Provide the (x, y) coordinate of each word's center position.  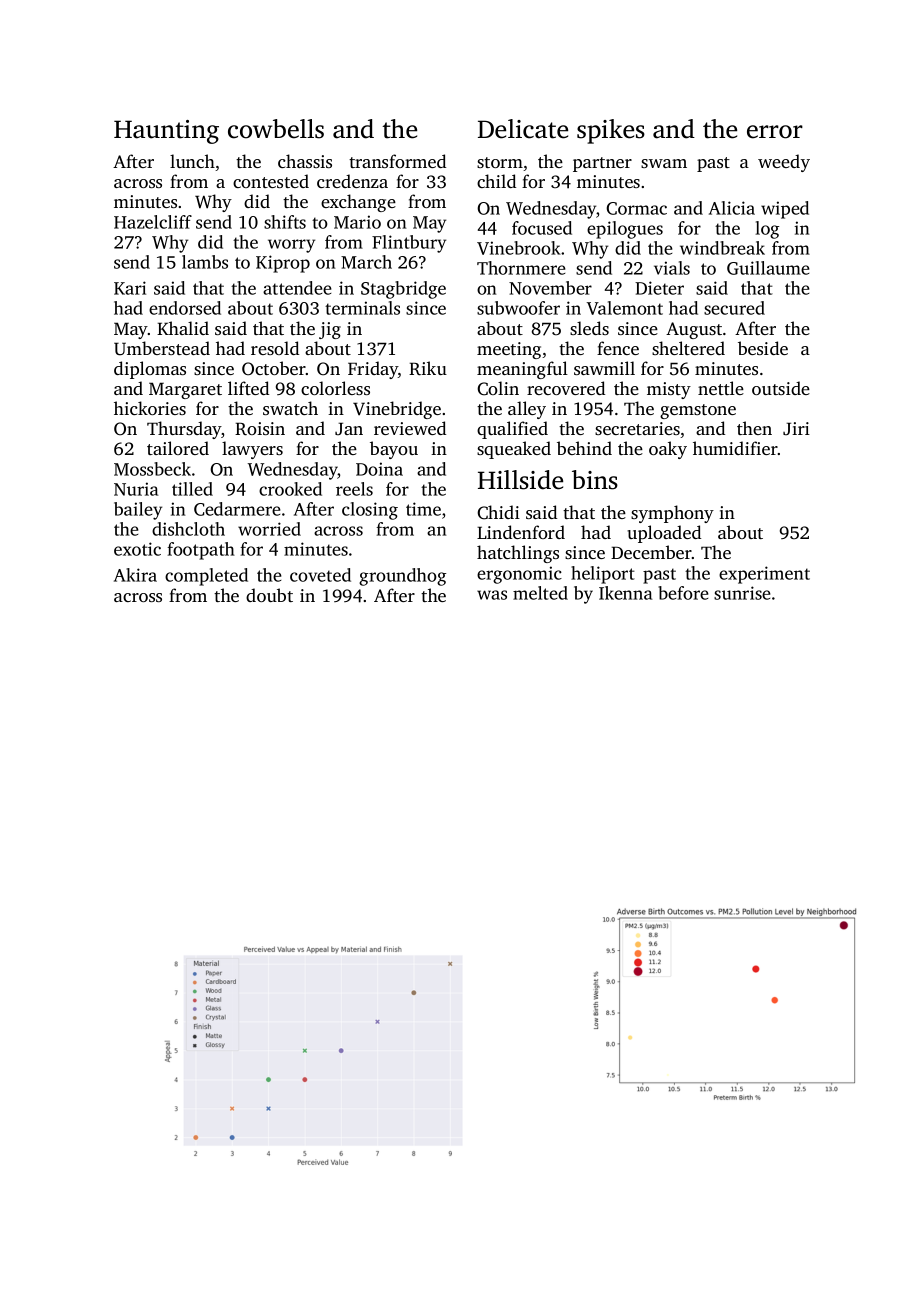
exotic (137, 549)
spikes (611, 131)
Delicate (523, 129)
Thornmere (521, 268)
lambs (205, 262)
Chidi (498, 512)
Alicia (732, 208)
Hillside (520, 480)
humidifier (735, 448)
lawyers (252, 450)
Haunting (166, 132)
